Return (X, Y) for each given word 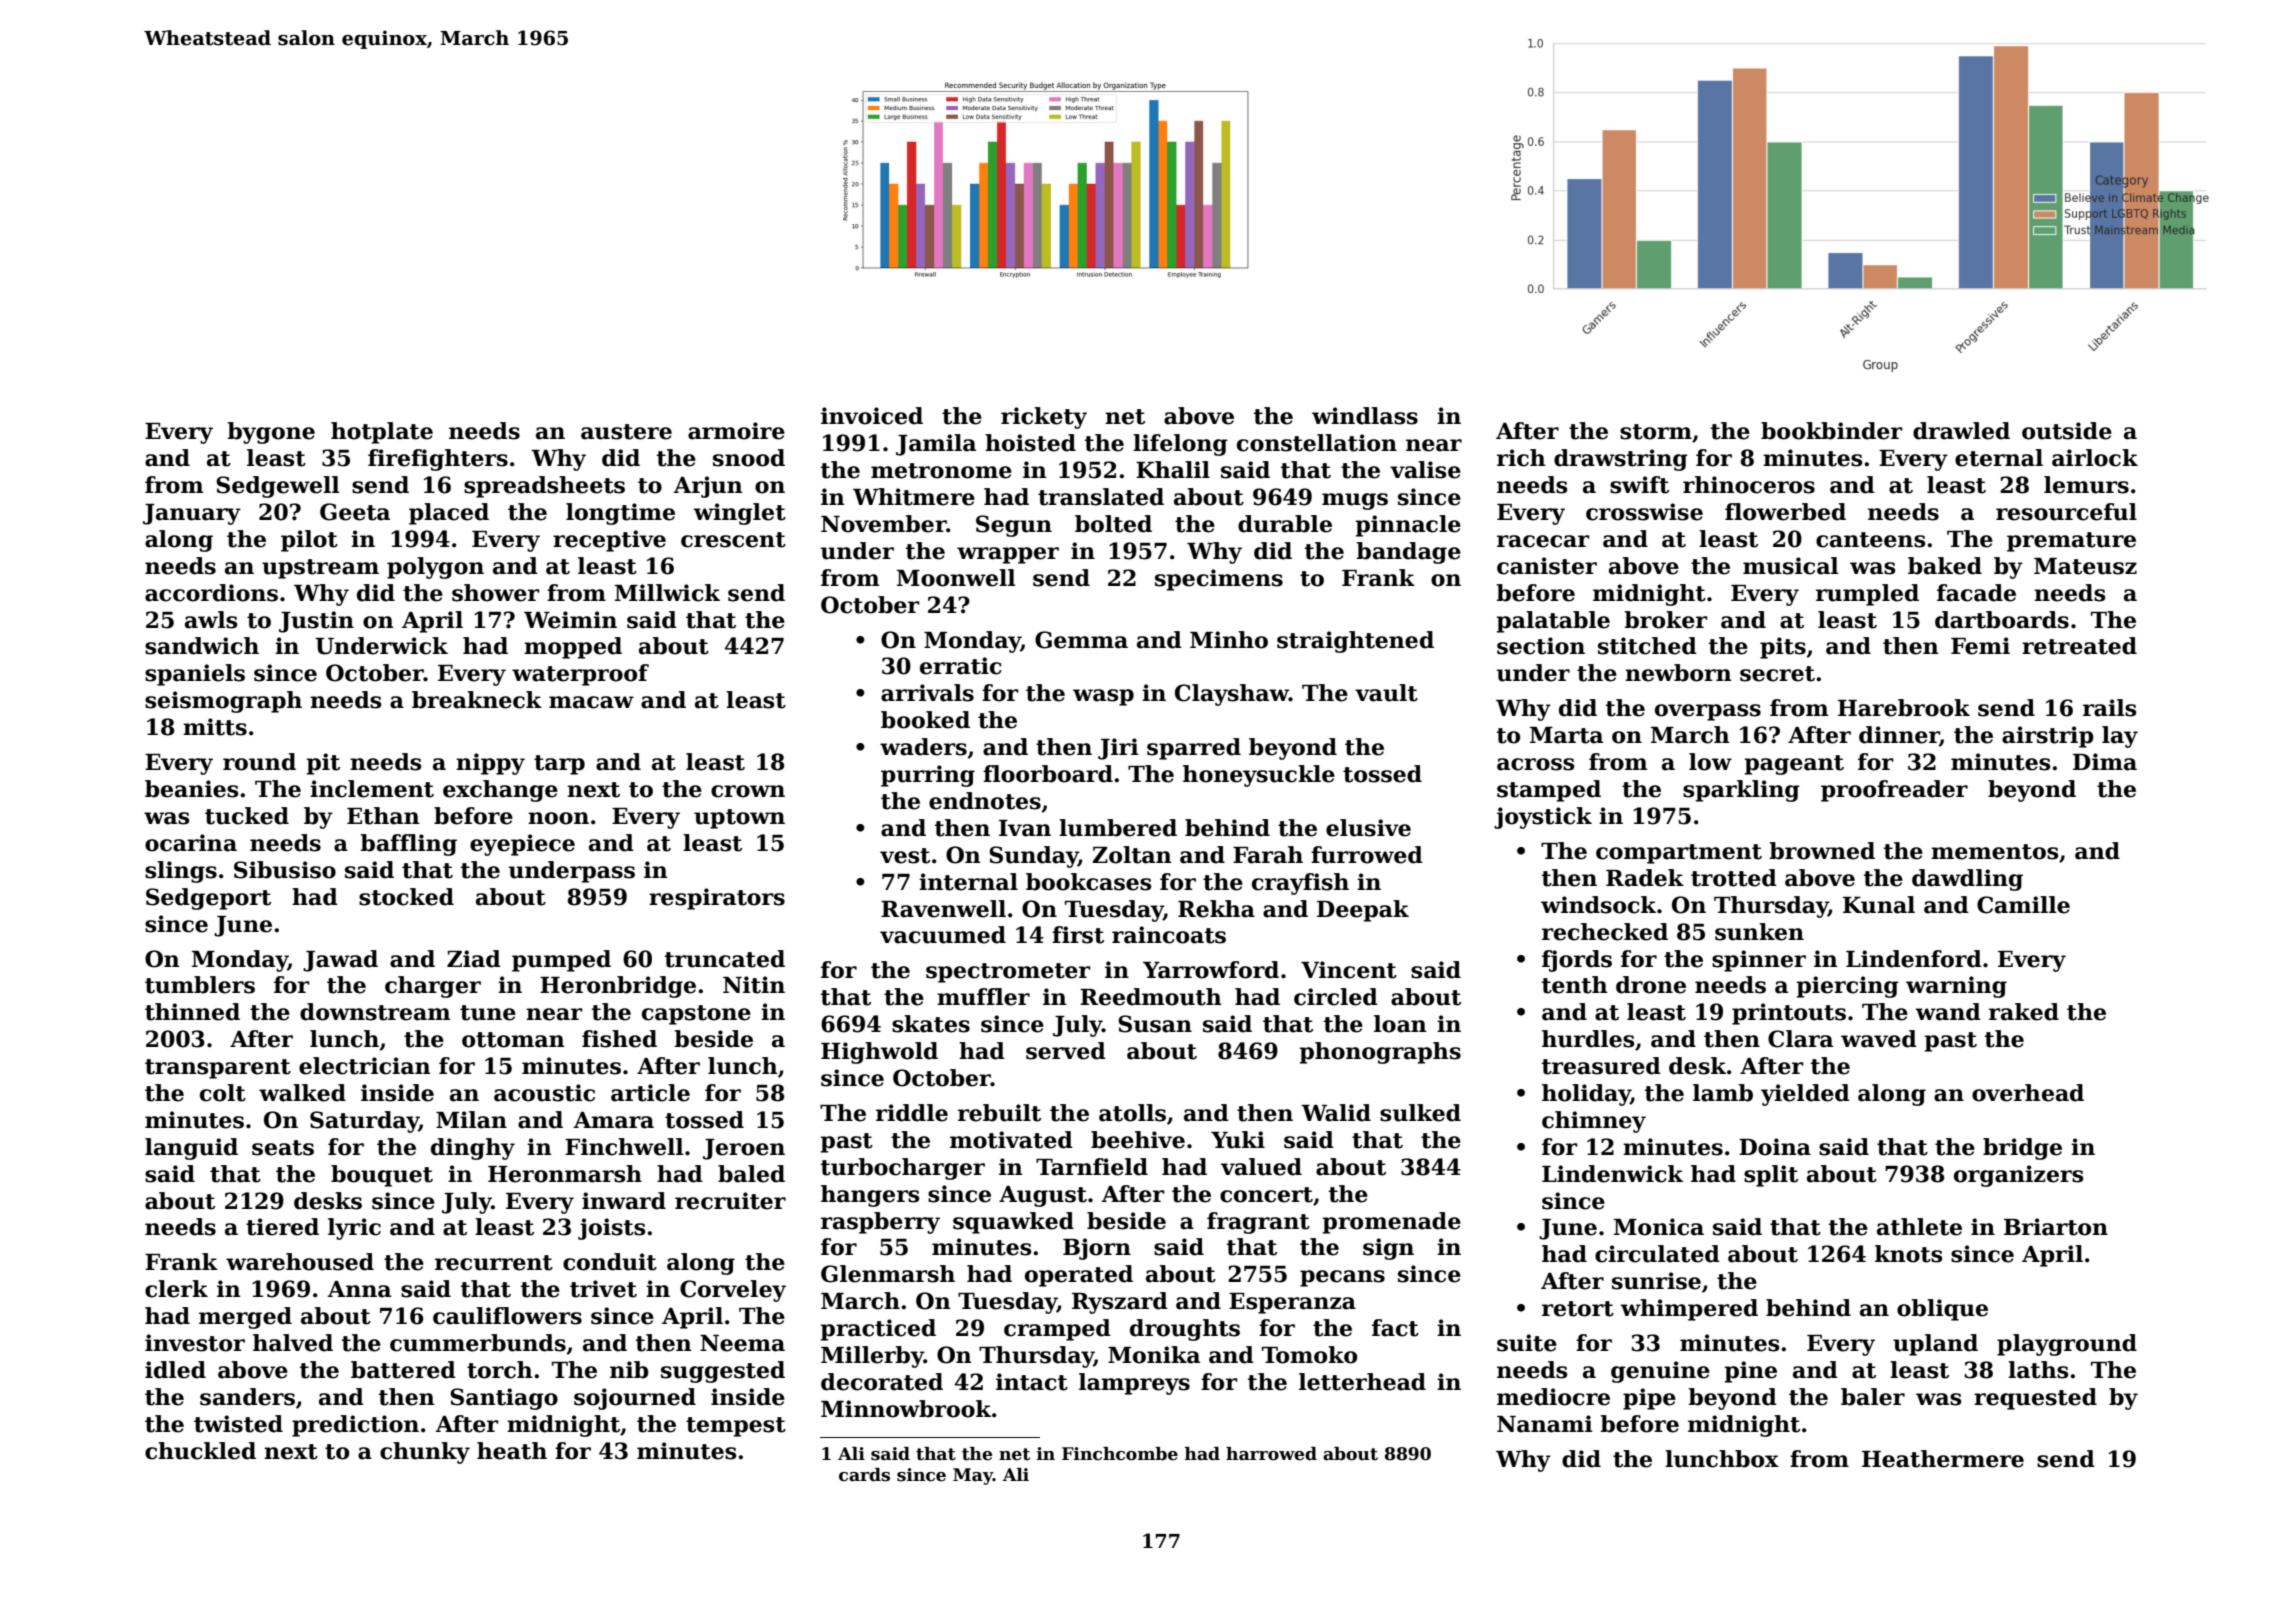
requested (2035, 1399)
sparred (1194, 749)
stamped (1549, 791)
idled (175, 1370)
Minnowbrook (906, 1409)
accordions (211, 593)
